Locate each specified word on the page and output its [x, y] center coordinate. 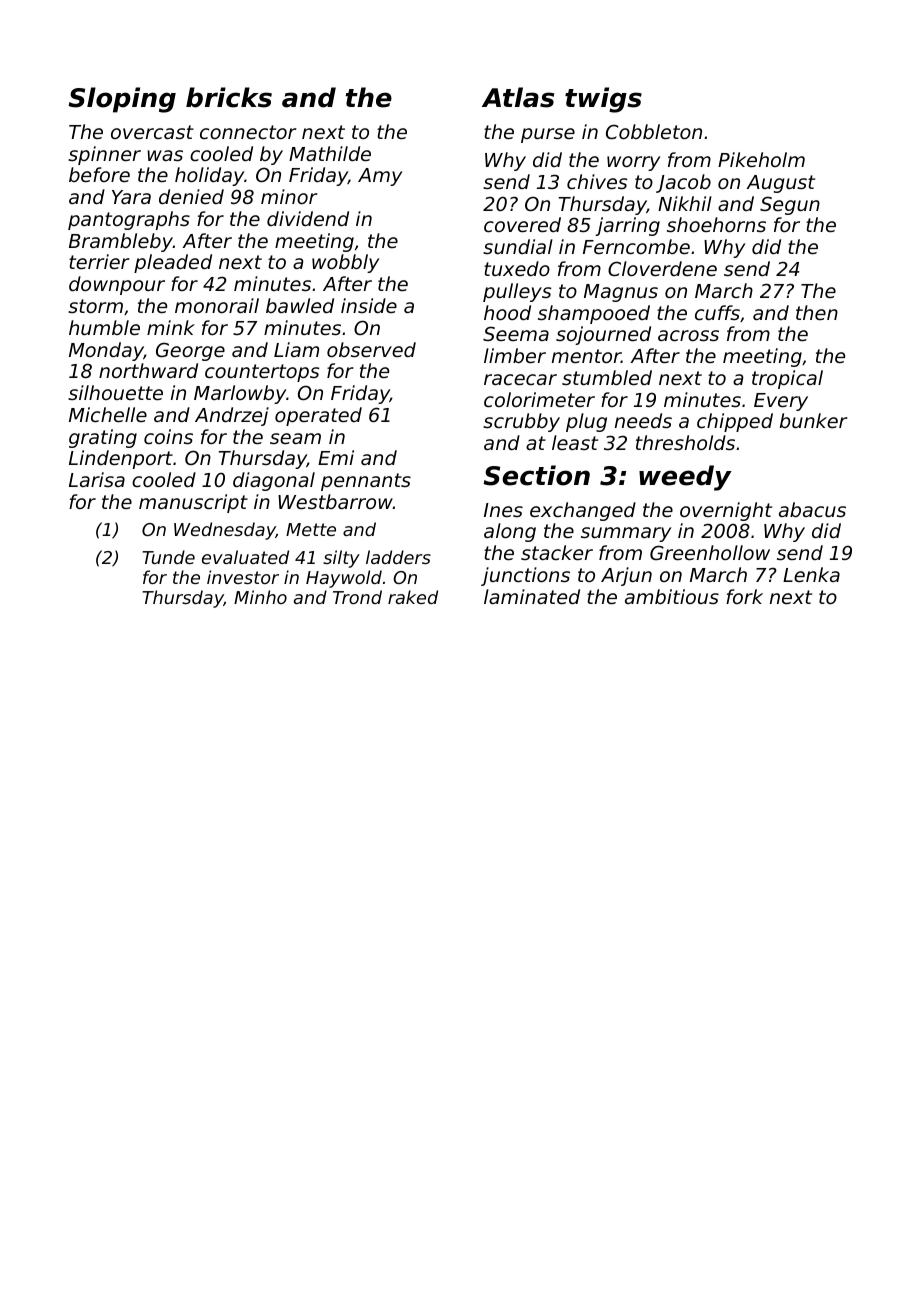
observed [371, 349]
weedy [685, 478]
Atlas [518, 97]
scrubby [521, 422]
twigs [603, 100]
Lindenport [121, 459]
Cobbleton [654, 131]
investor [243, 577]
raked [413, 597]
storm [95, 306]
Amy [380, 177]
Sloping [122, 100]
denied [191, 196]
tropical [787, 379]
